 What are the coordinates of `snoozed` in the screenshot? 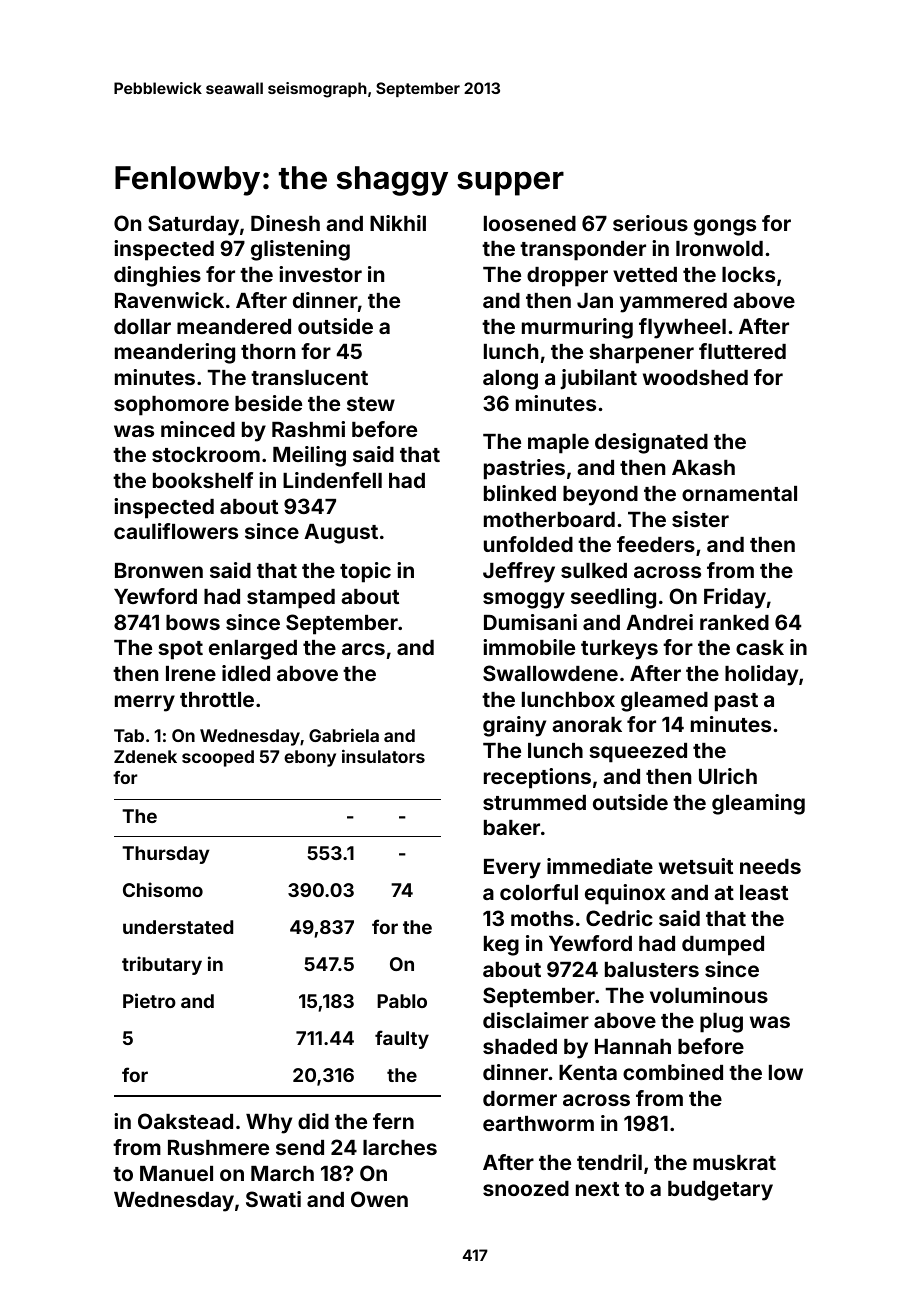 It's located at (526, 1188).
